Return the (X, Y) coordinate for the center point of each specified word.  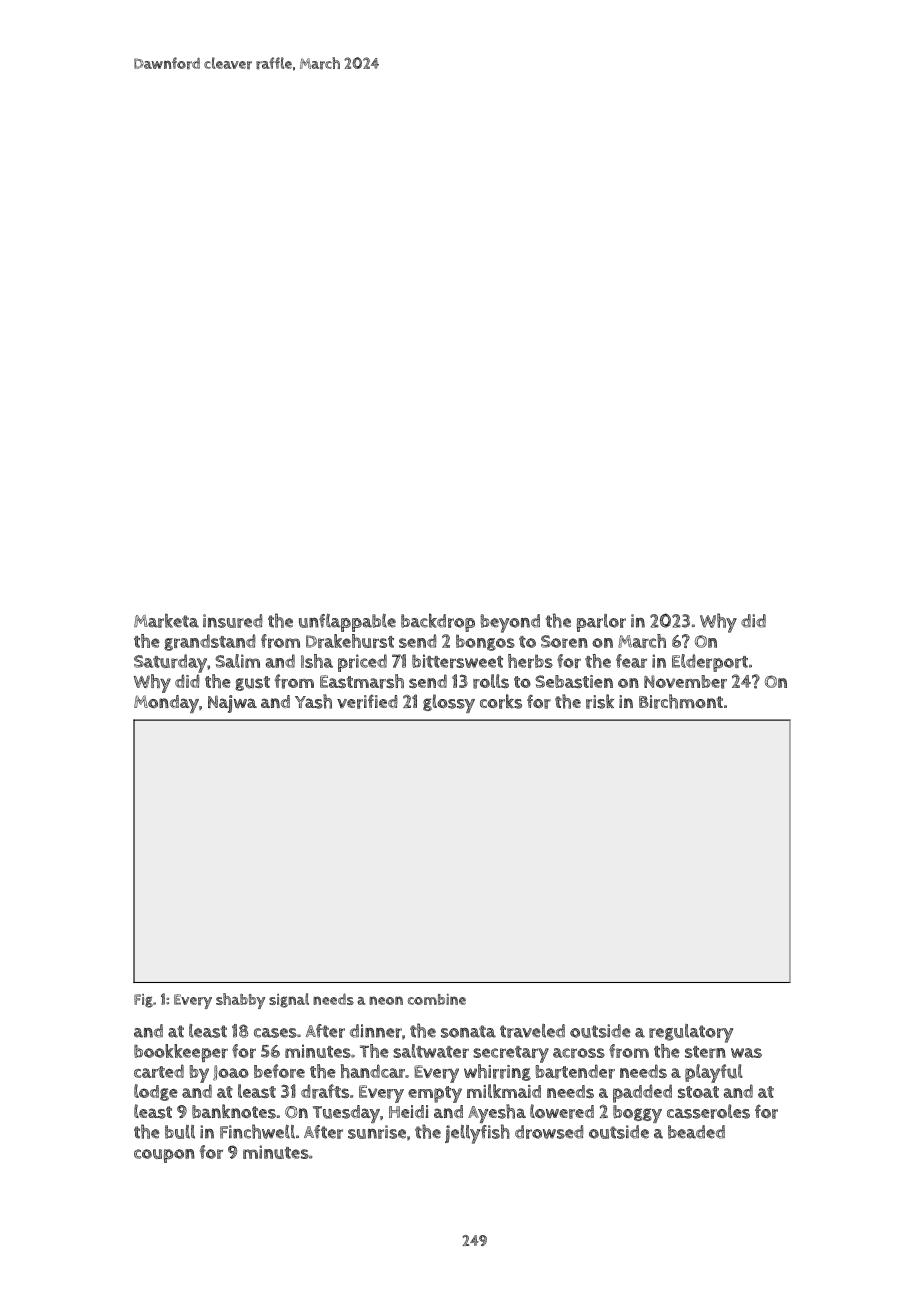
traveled (532, 1031)
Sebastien (574, 681)
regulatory (691, 1033)
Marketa (166, 620)
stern (705, 1052)
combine (437, 999)
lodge (156, 1092)
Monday (166, 704)
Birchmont (681, 701)
